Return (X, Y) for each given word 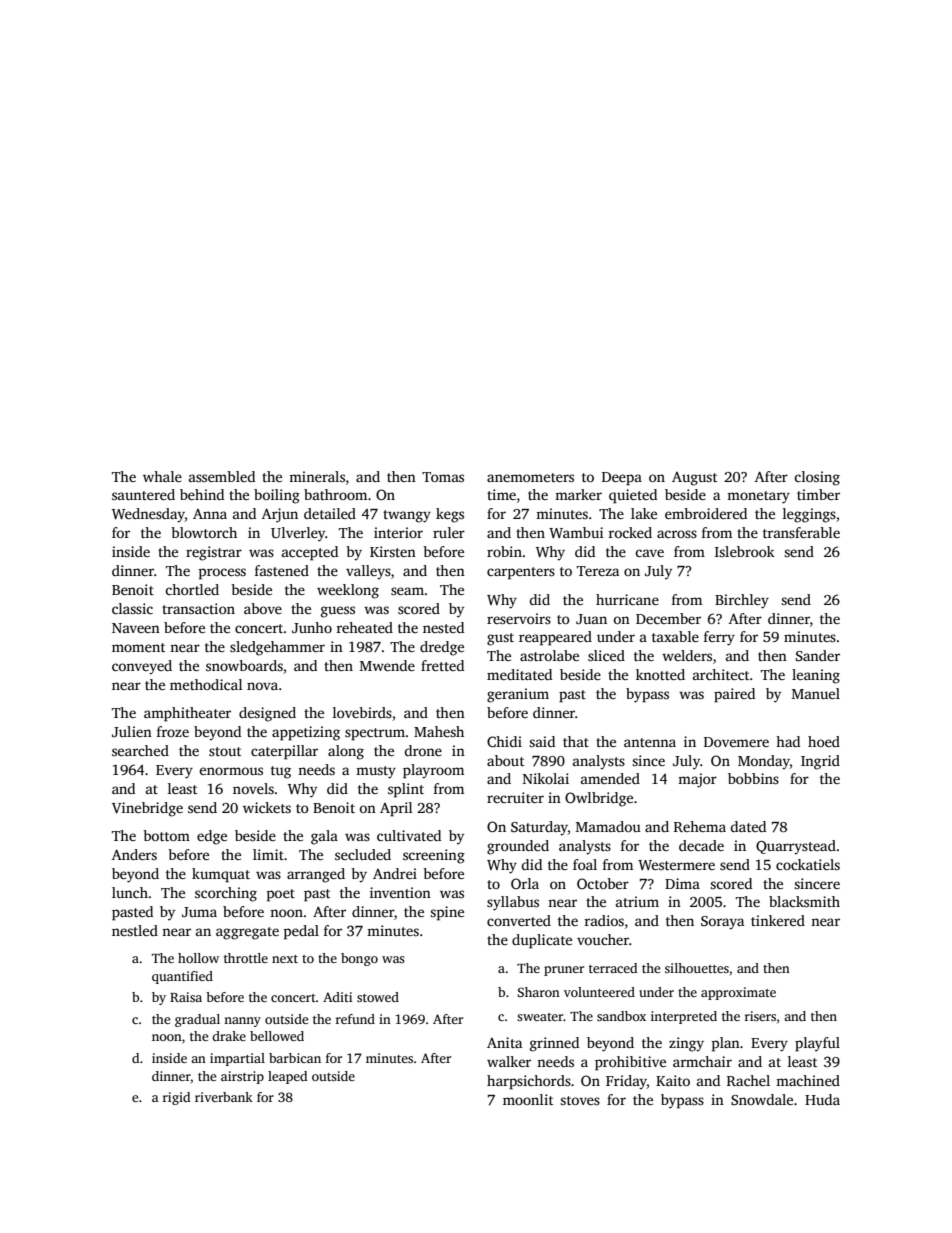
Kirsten (393, 551)
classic (132, 608)
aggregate (247, 933)
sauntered (143, 494)
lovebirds (362, 712)
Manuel (816, 693)
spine (447, 913)
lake (644, 513)
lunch (130, 892)
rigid (176, 1098)
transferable (801, 532)
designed (267, 714)
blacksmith (804, 901)
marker (578, 494)
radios (604, 920)
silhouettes (697, 968)
